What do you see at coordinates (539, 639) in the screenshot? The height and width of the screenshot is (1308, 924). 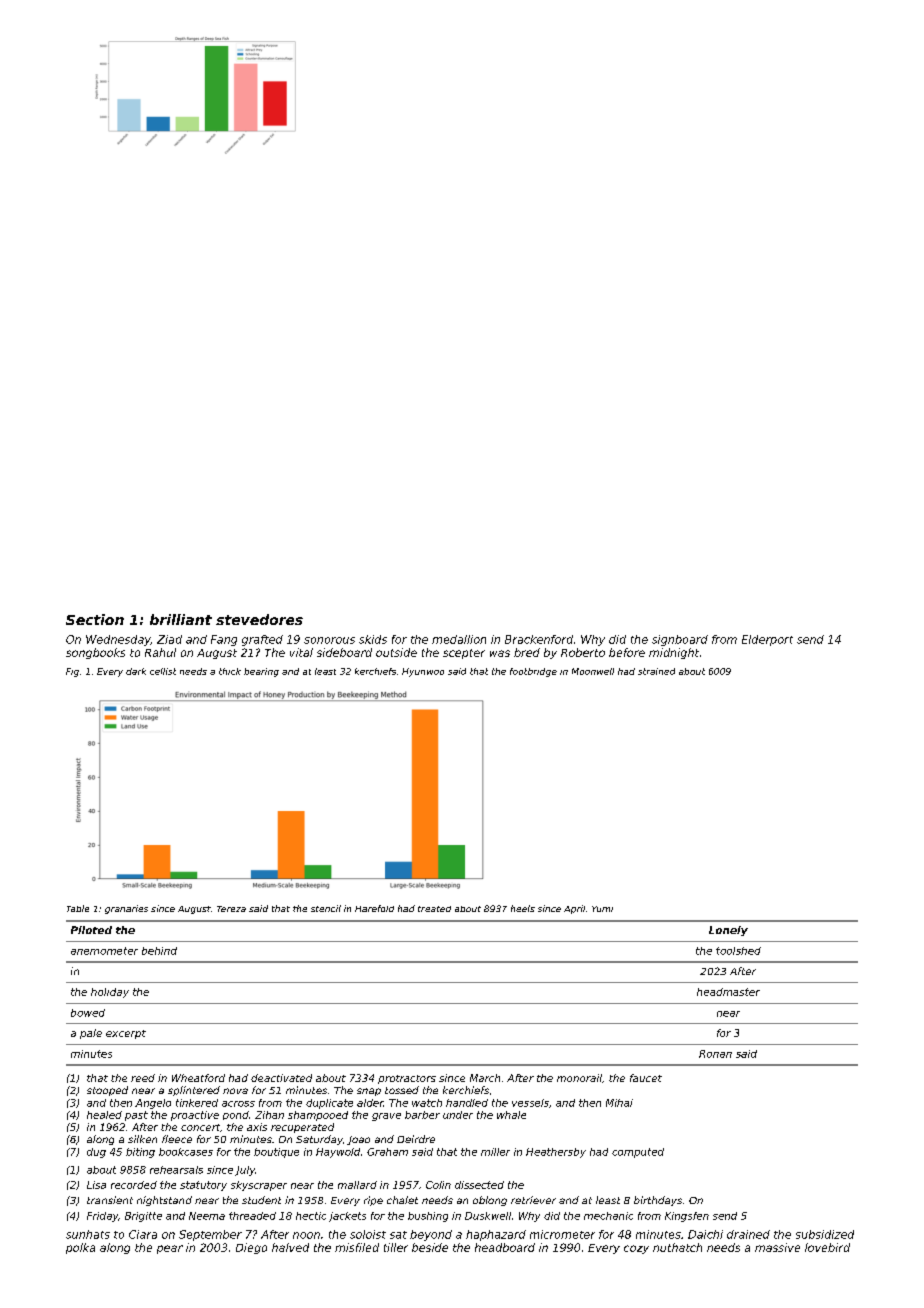 I see `Brackenford` at bounding box center [539, 639].
